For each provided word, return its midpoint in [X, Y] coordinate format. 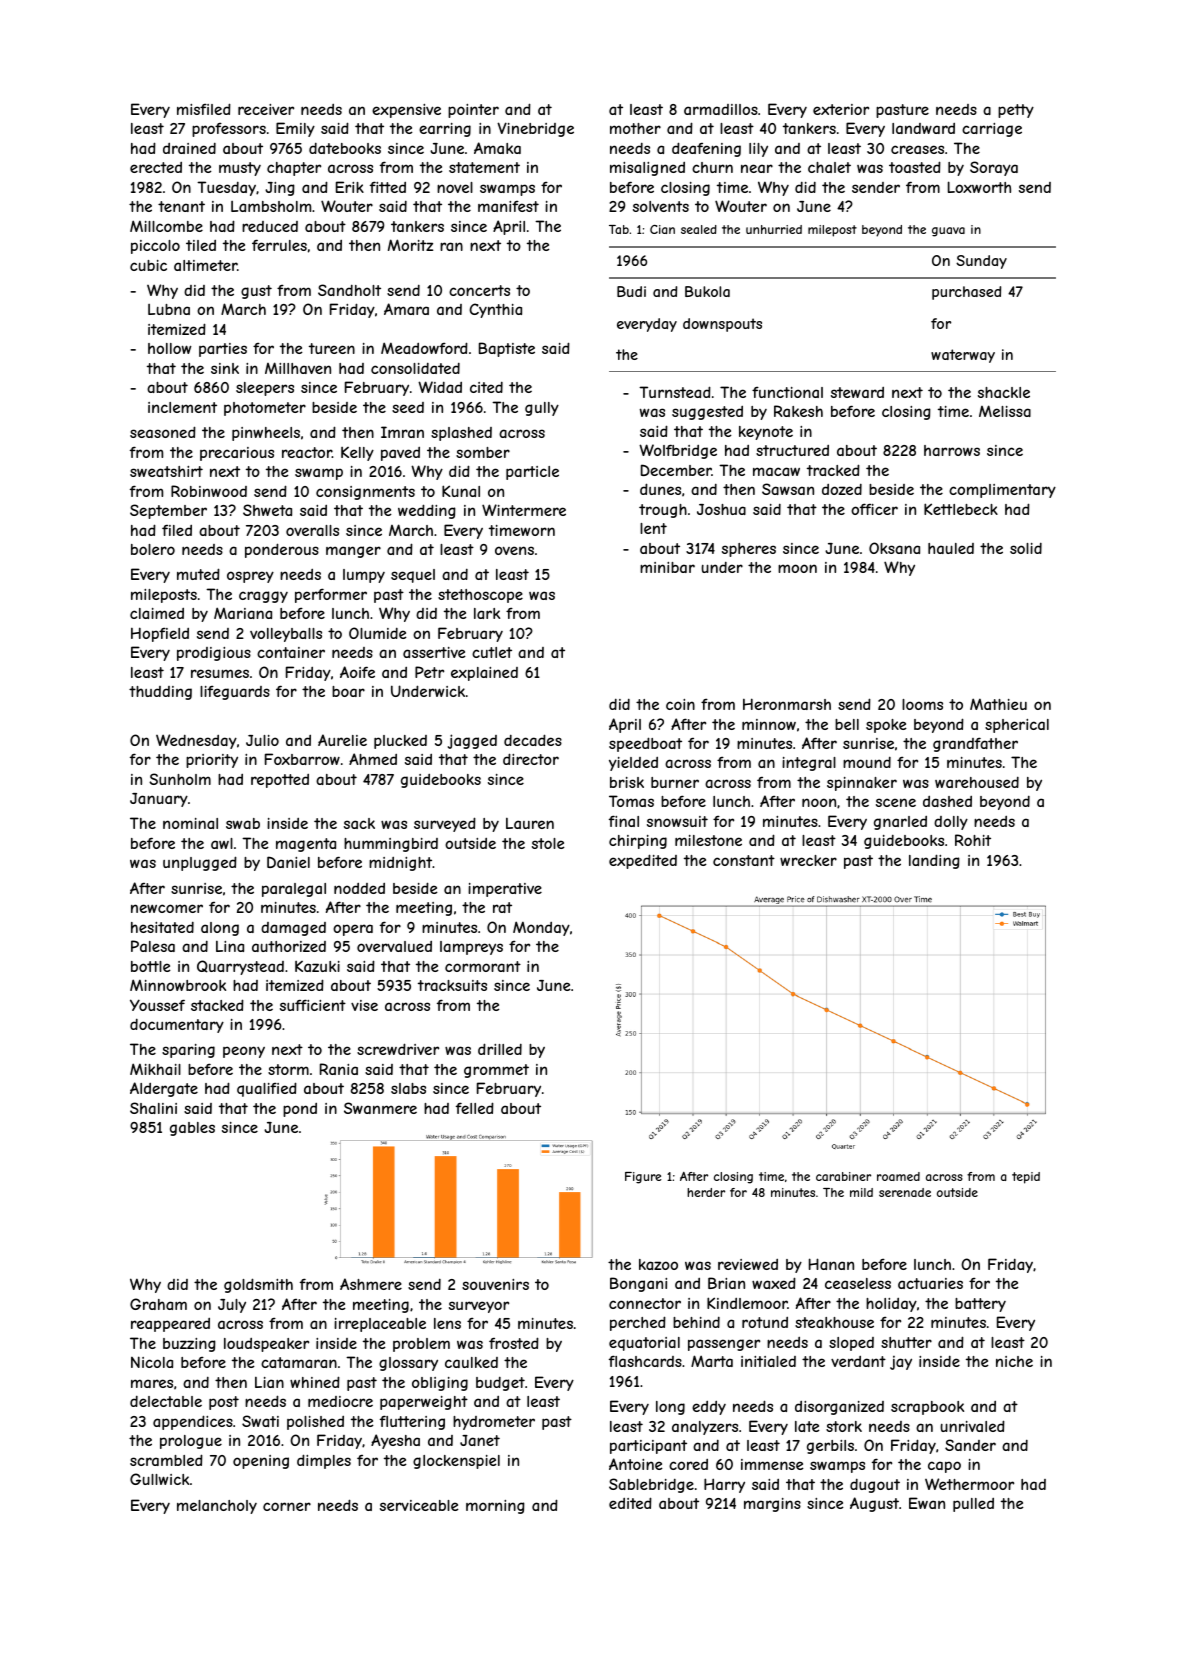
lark [487, 613]
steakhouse [834, 1322]
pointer [473, 111]
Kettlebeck [961, 509]
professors [229, 129]
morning [495, 1507]
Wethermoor [969, 1484]
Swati [260, 1421]
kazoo [658, 1264]
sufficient [313, 1005]
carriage [992, 130]
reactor [307, 452]
